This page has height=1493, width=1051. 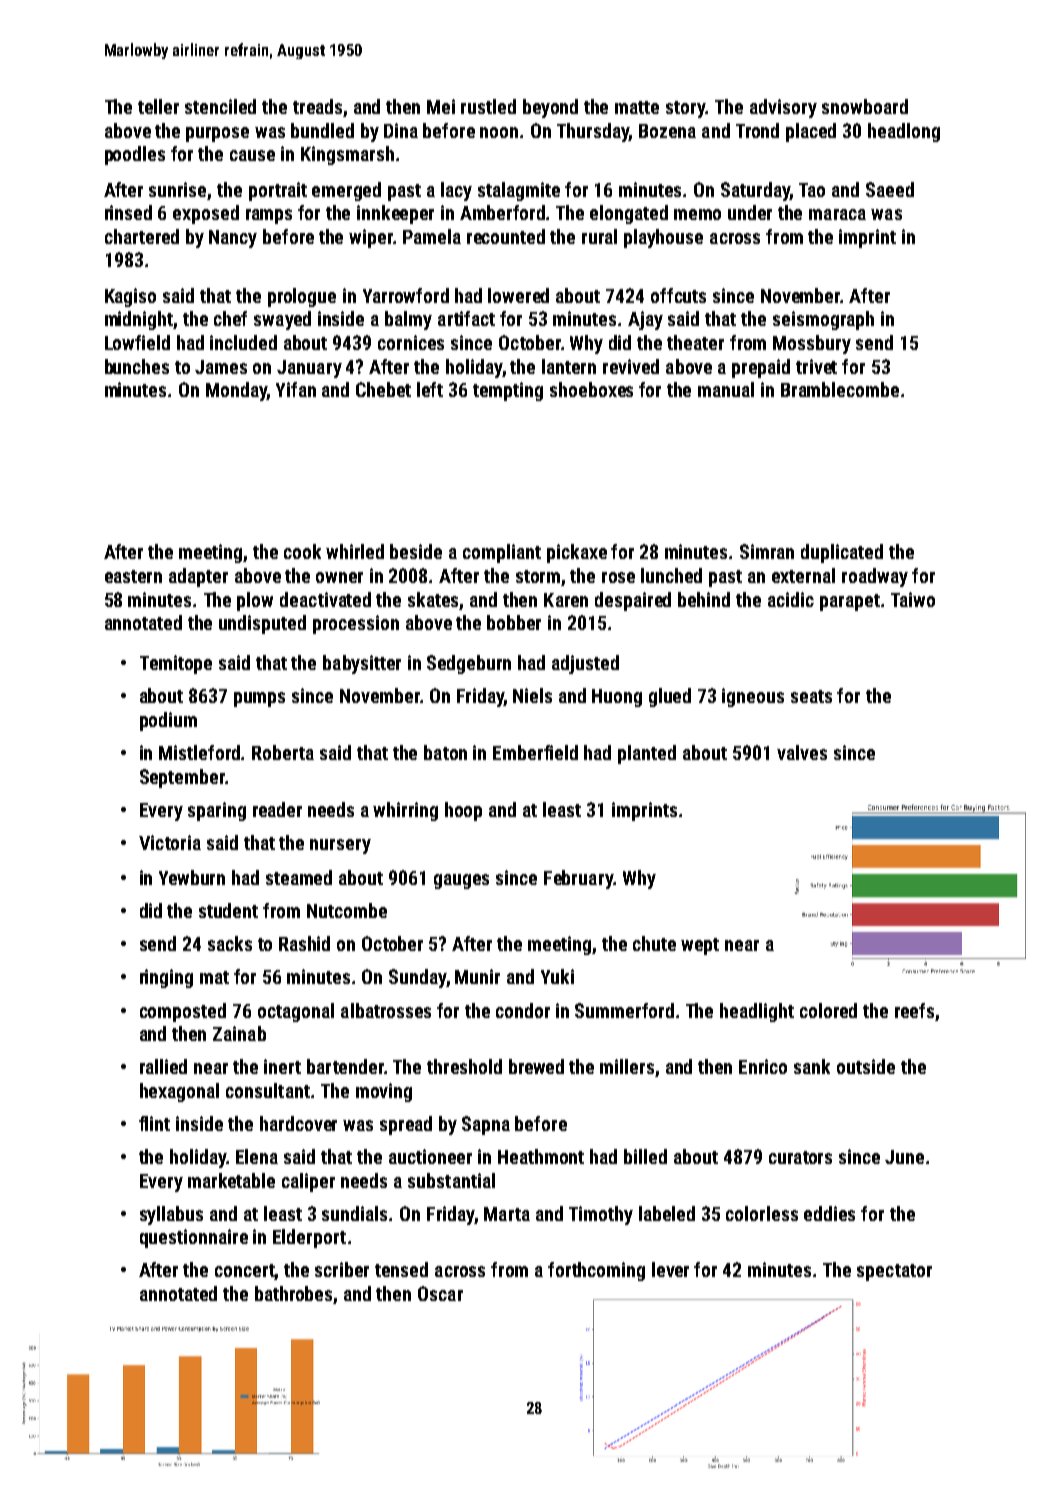 What do you see at coordinates (133, 576) in the page?
I see `eastern` at bounding box center [133, 576].
